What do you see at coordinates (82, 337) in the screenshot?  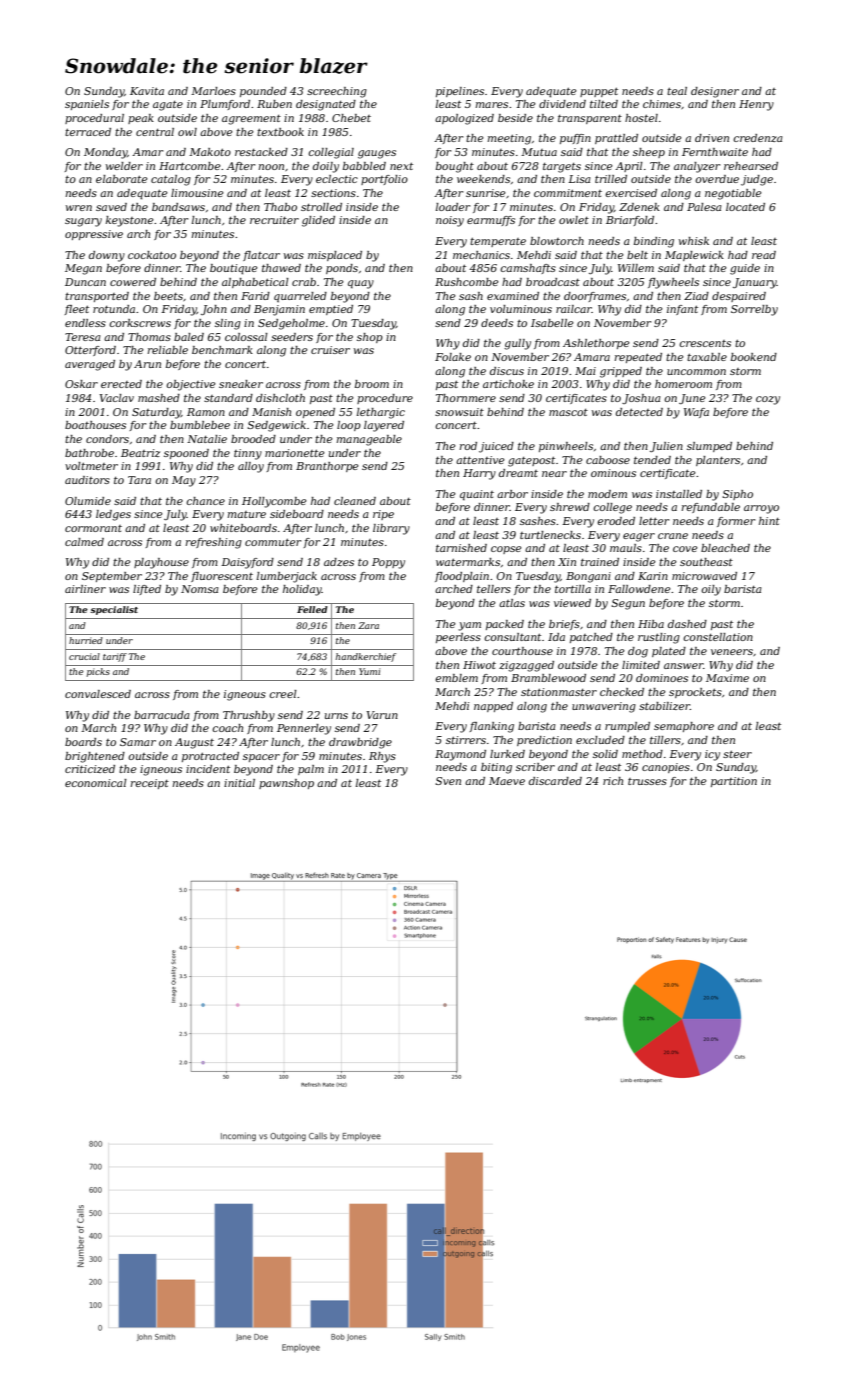 I see `Teresa` at bounding box center [82, 337].
